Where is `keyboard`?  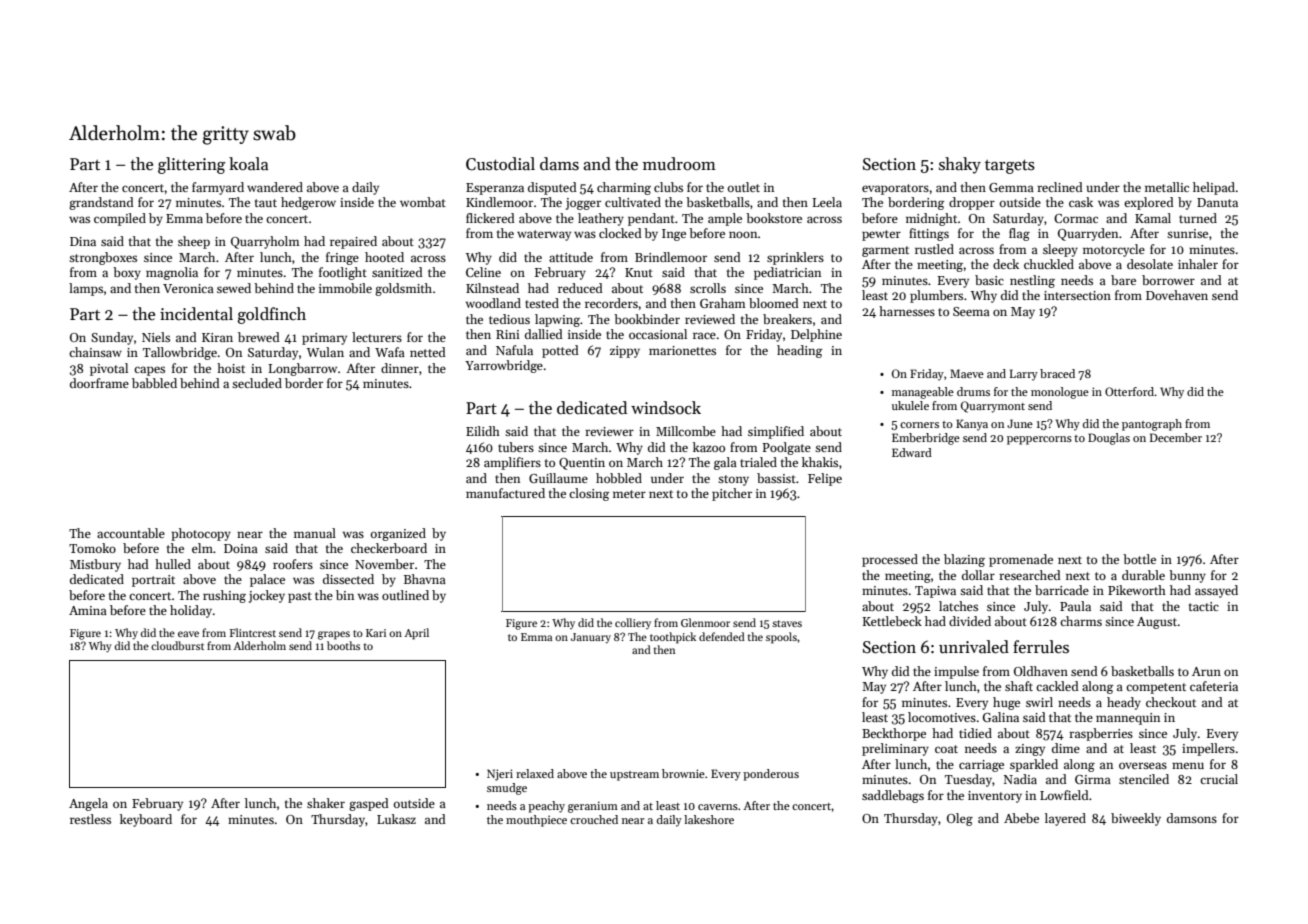 keyboard is located at coordinates (146, 820).
